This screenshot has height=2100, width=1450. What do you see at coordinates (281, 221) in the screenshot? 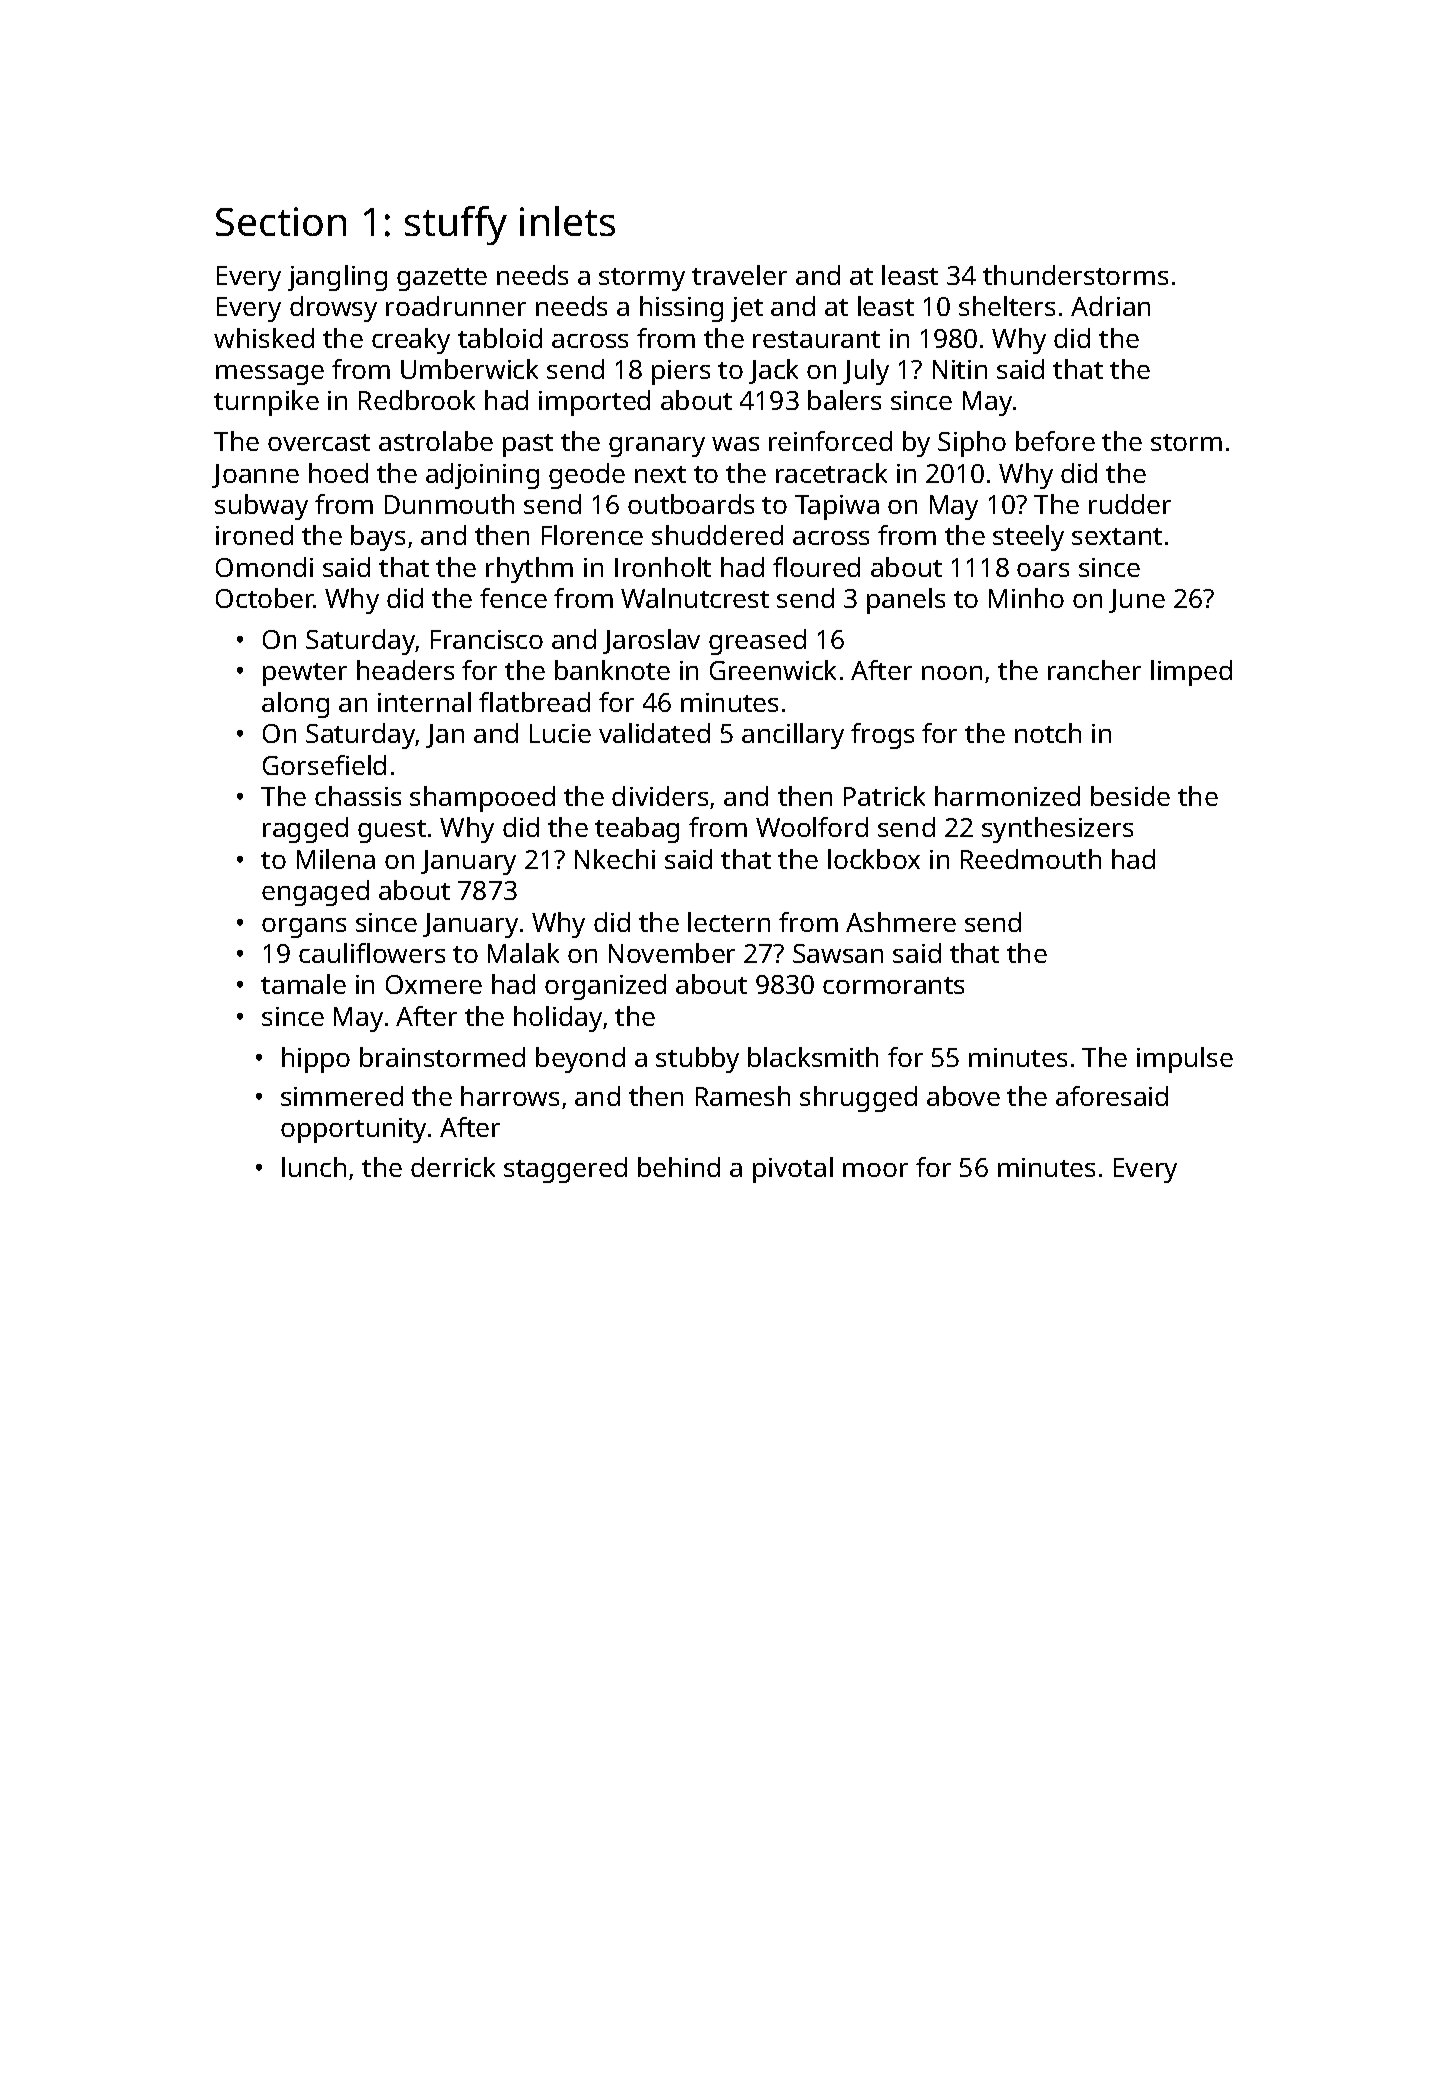
I see `Section` at bounding box center [281, 221].
